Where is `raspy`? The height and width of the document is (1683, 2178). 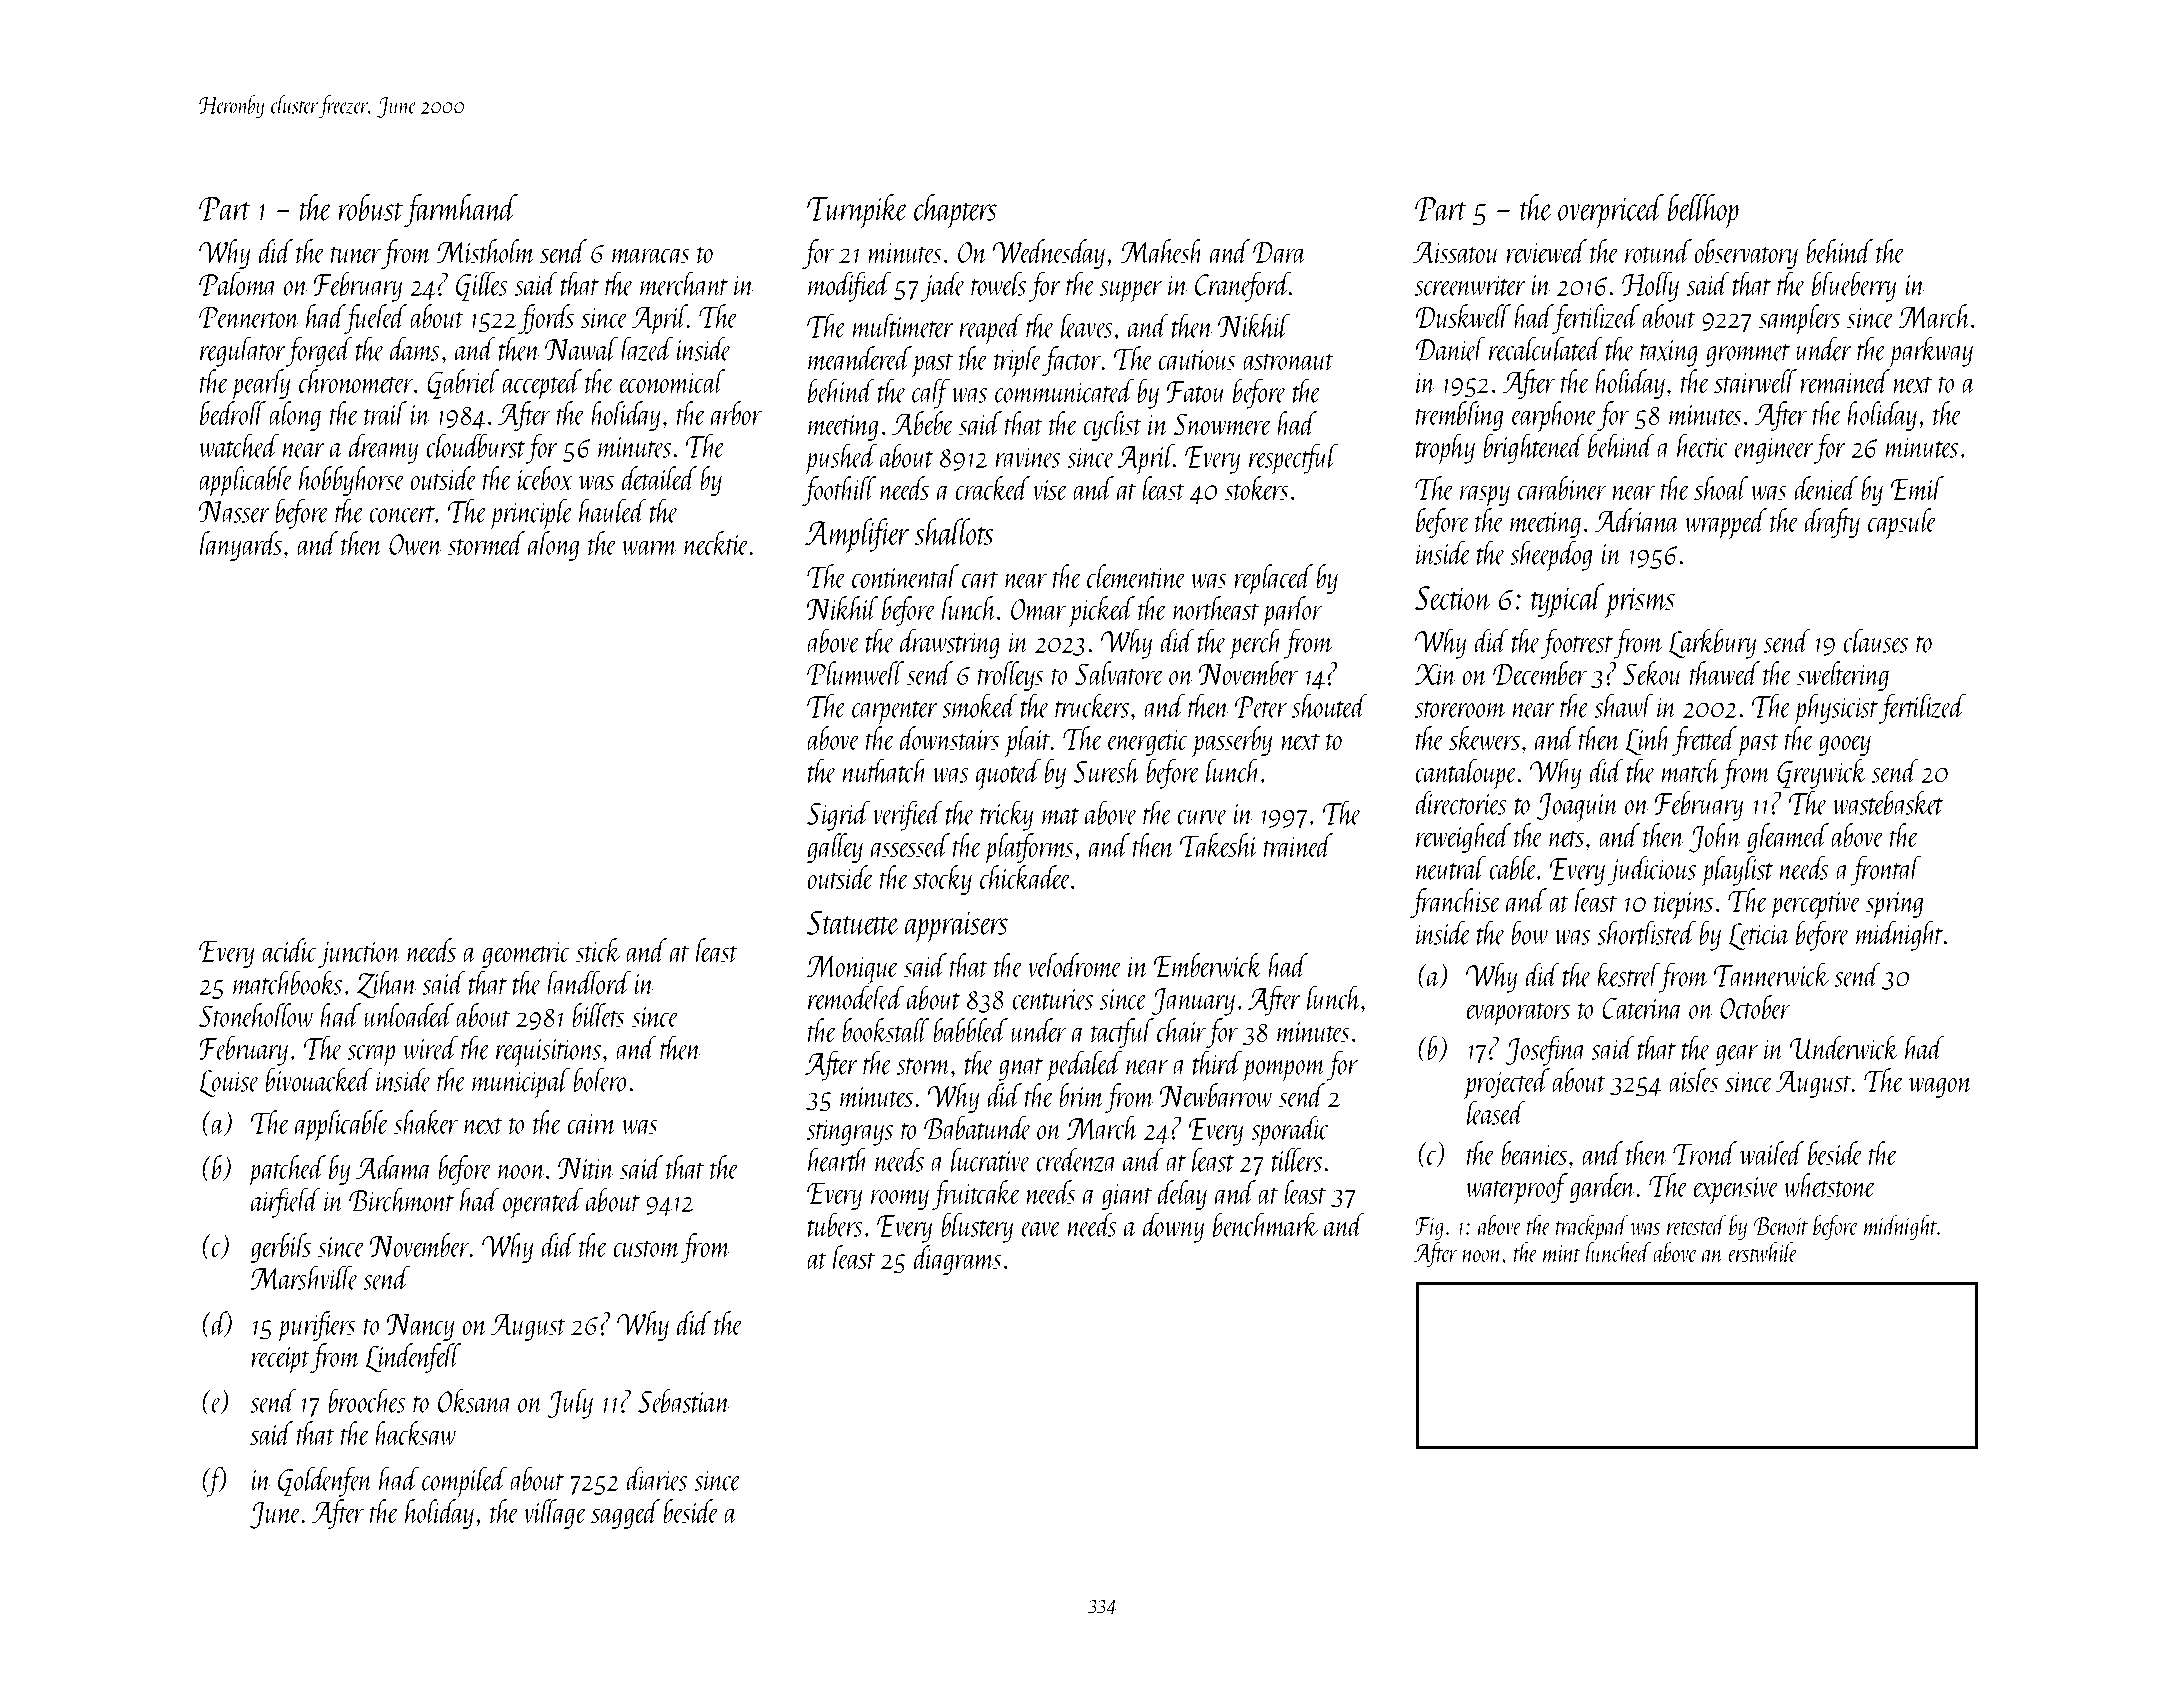
raspy is located at coordinates (1485, 496).
